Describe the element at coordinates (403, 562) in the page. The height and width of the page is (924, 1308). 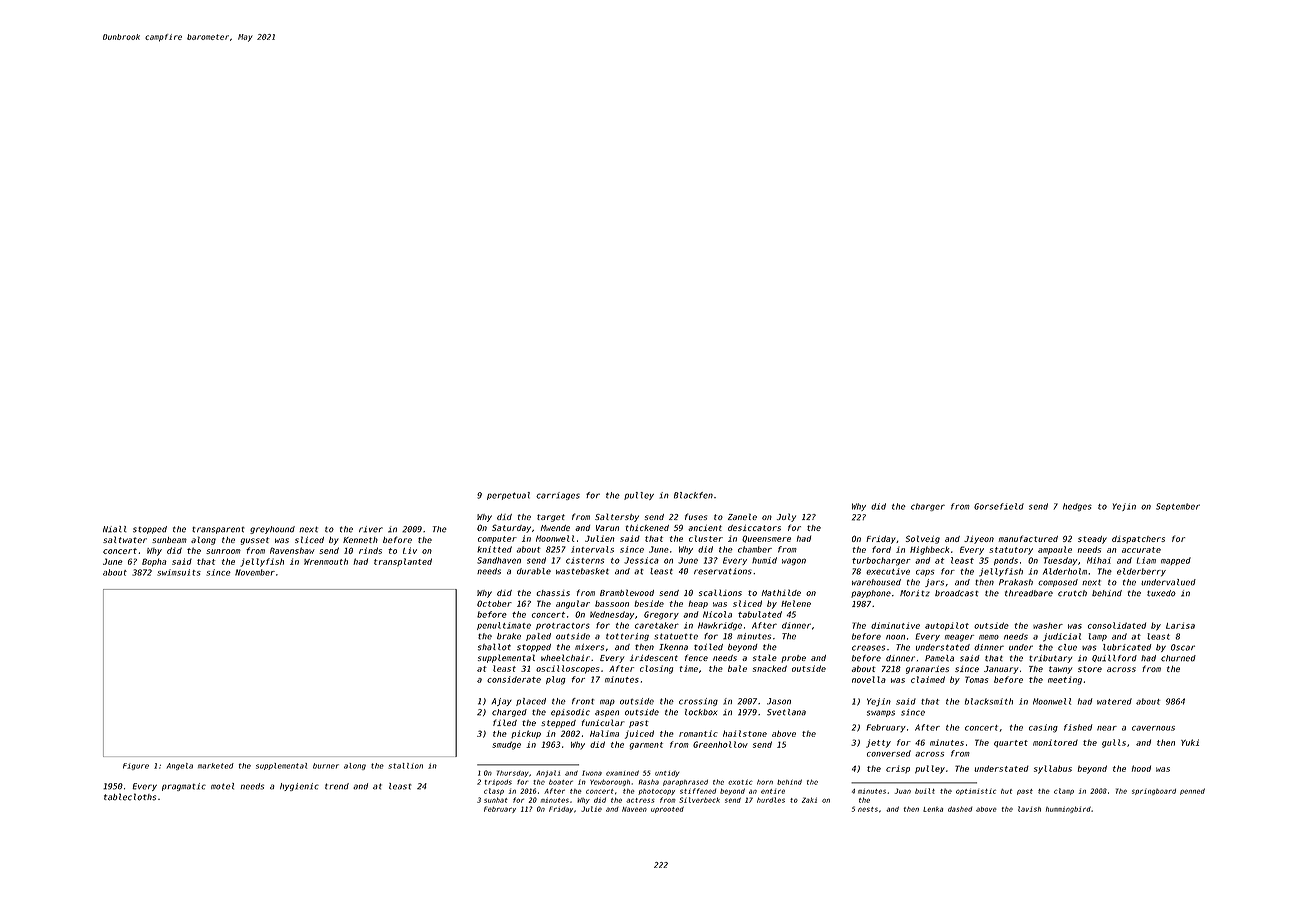
I see `transplanted` at that location.
